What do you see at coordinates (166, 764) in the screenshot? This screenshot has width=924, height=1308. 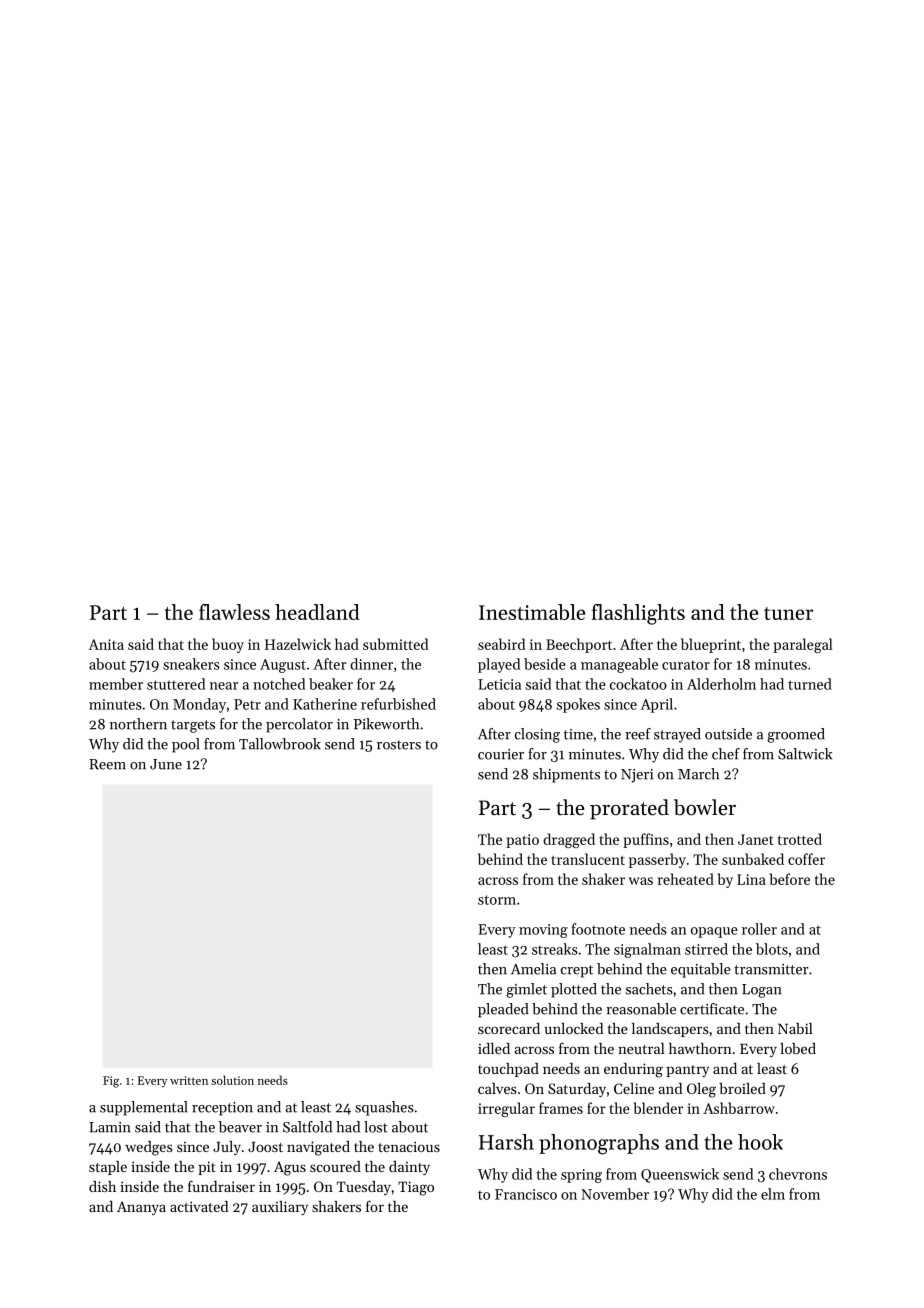 I see `June` at bounding box center [166, 764].
